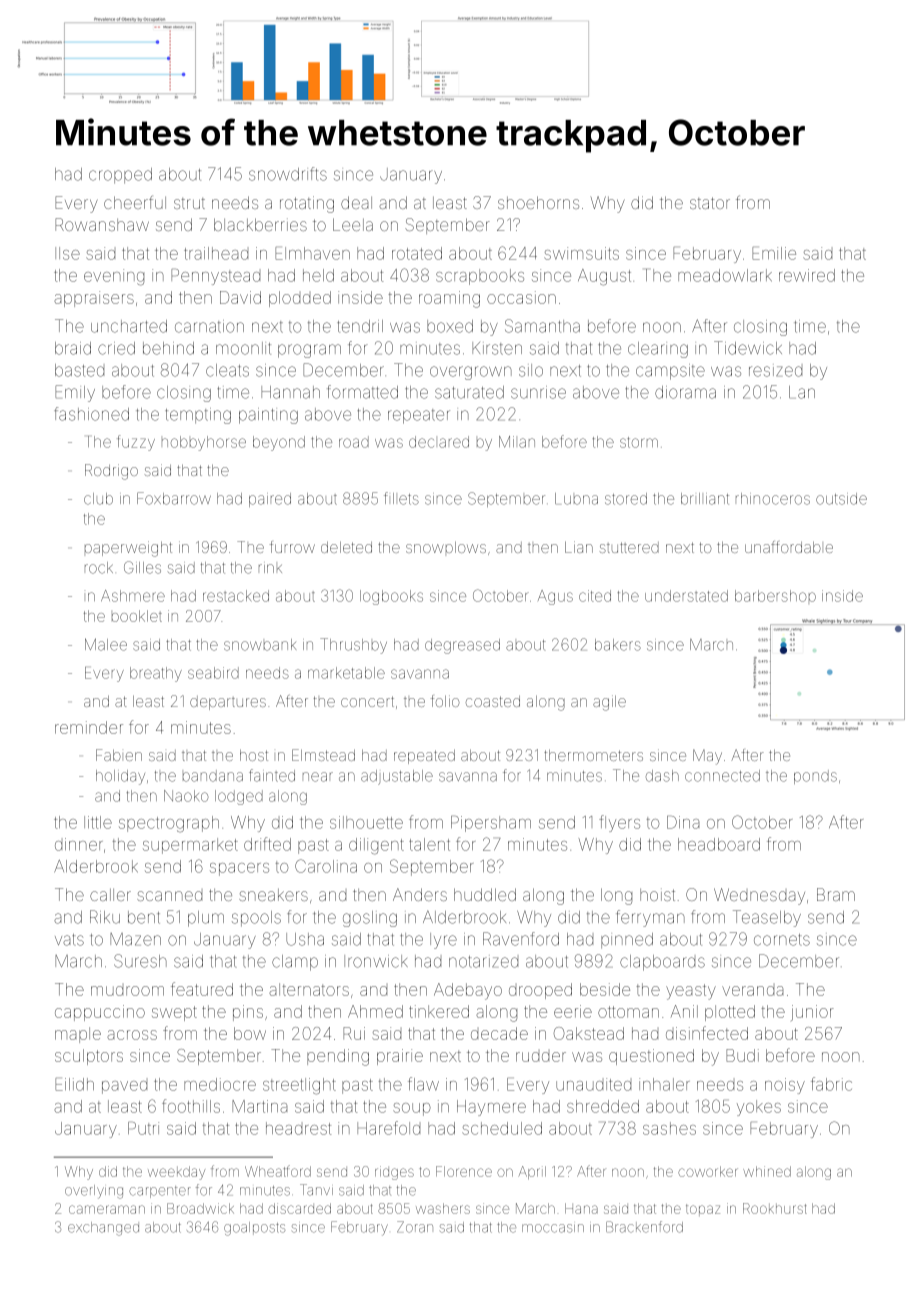  Describe the element at coordinates (254, 755) in the screenshot. I see `host` at that location.
